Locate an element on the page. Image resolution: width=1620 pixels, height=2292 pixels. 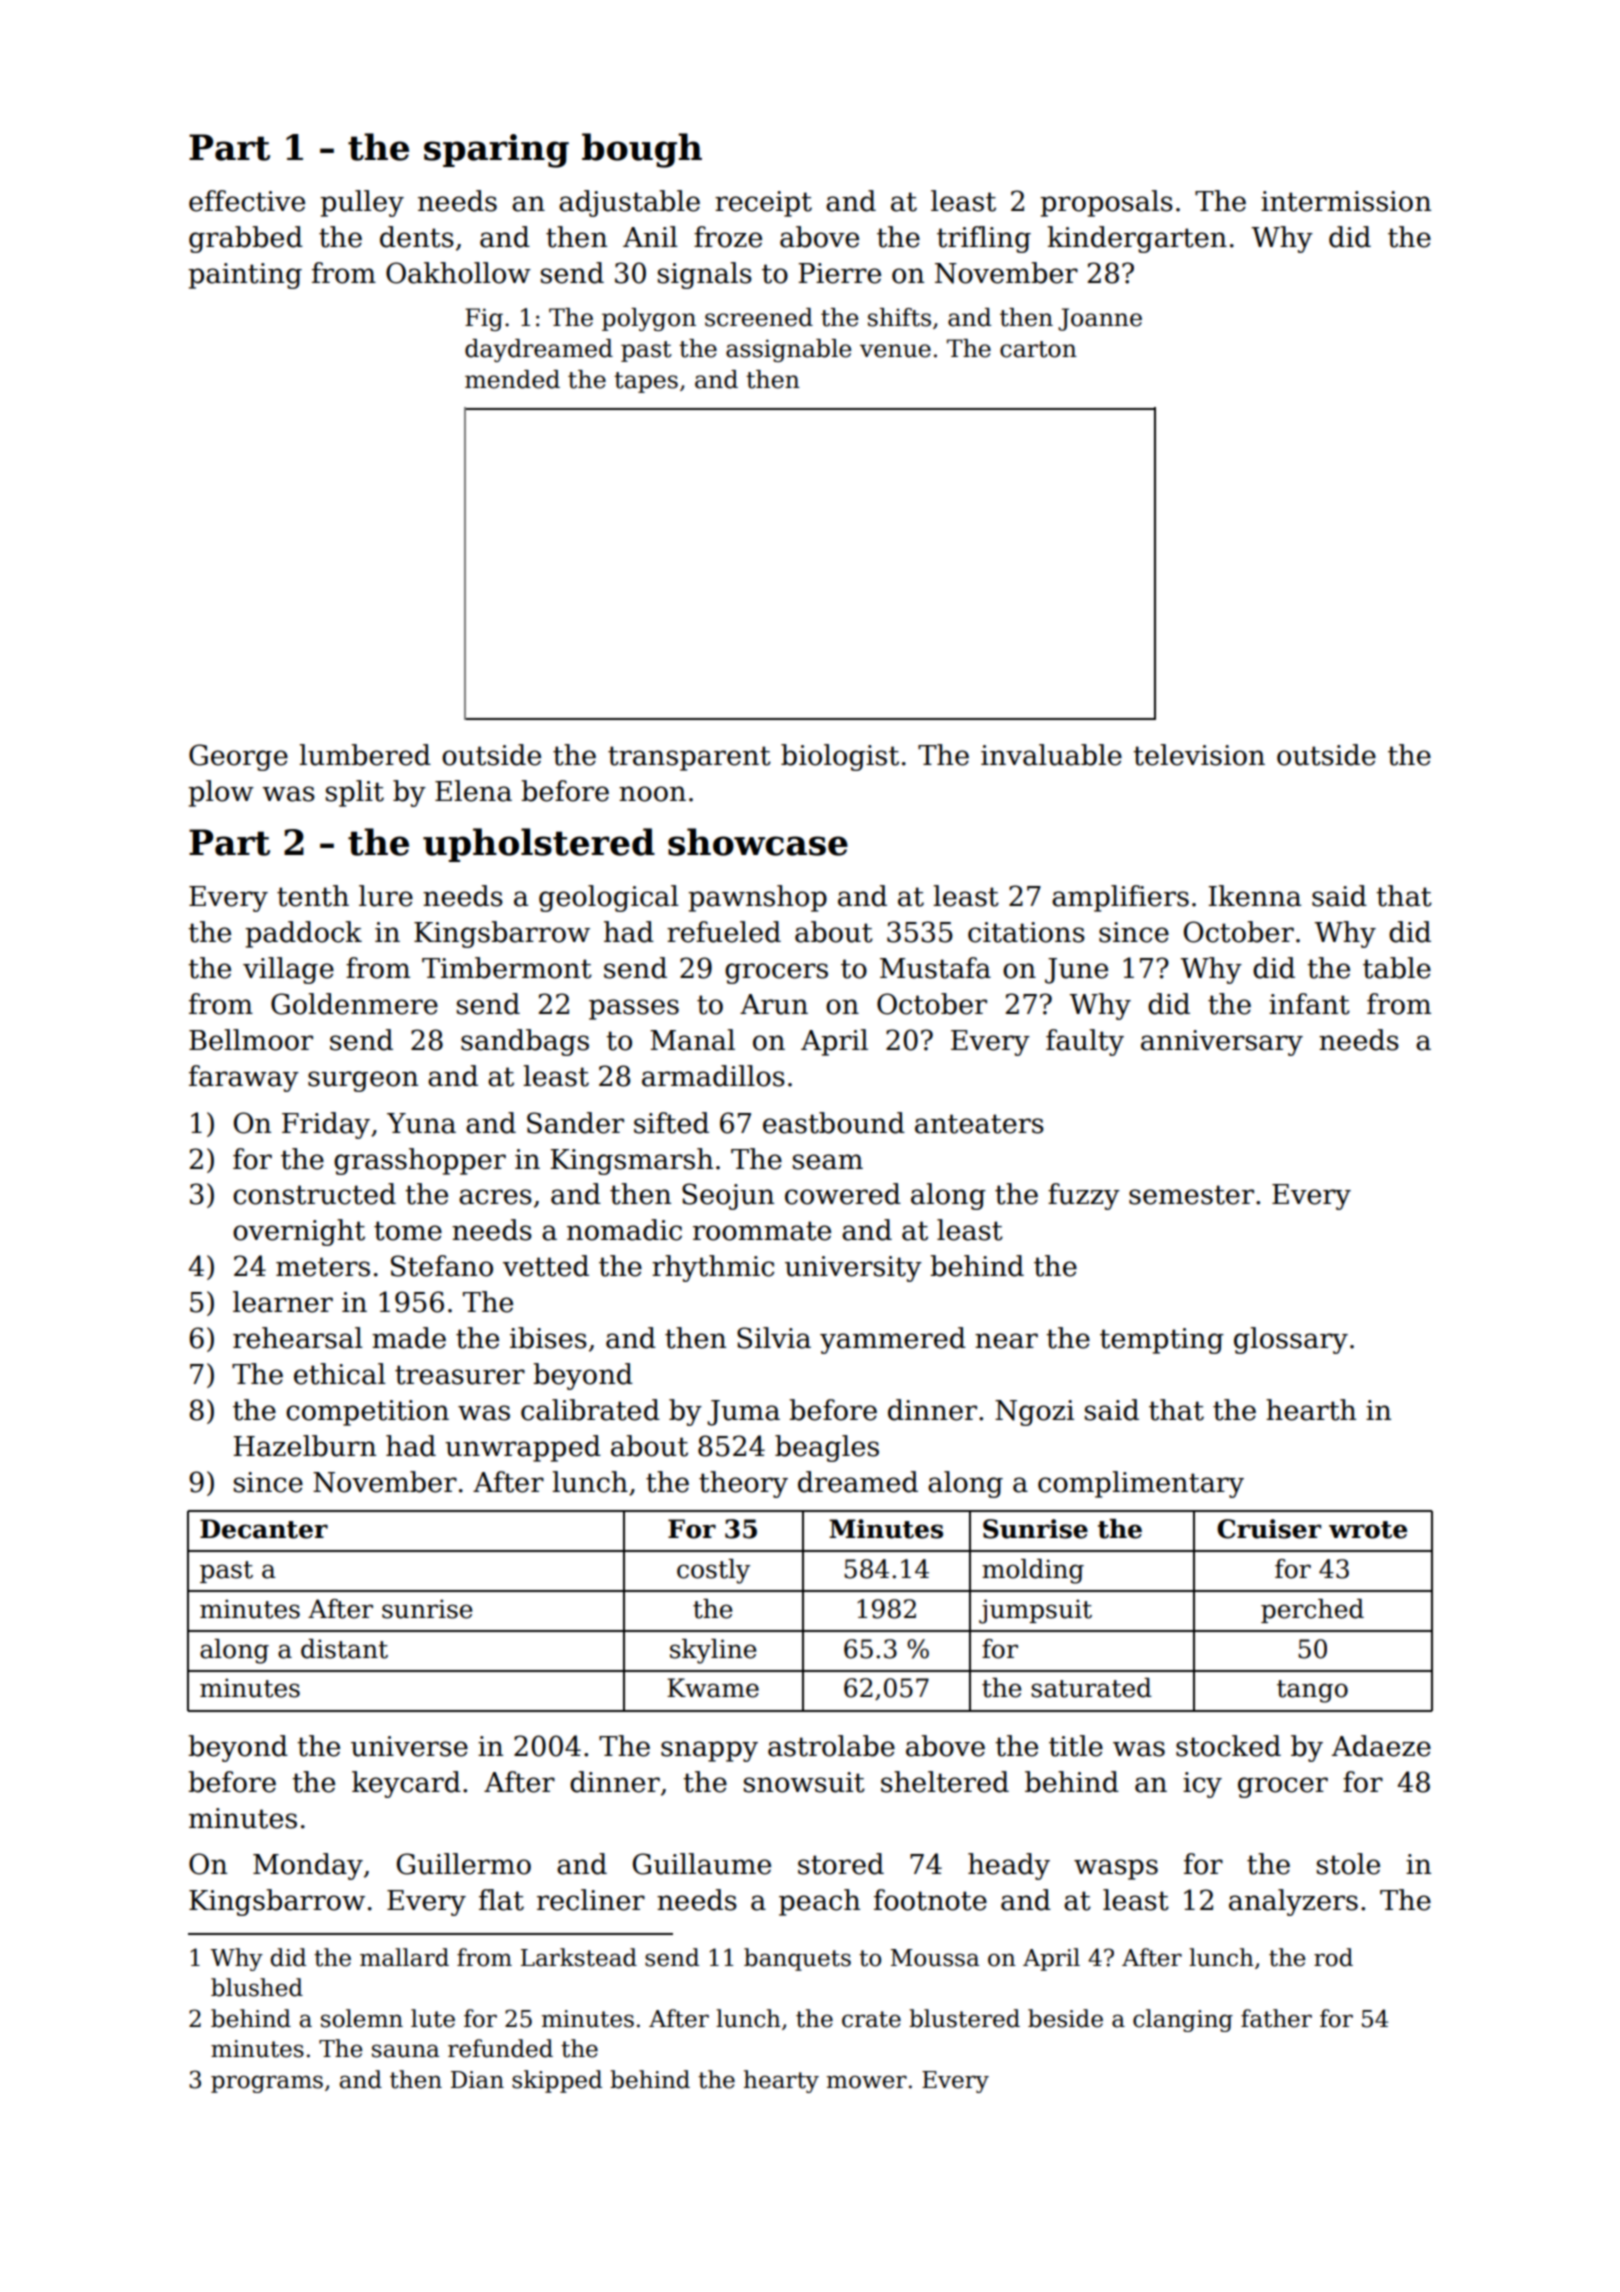
infant is located at coordinates (1309, 1004).
